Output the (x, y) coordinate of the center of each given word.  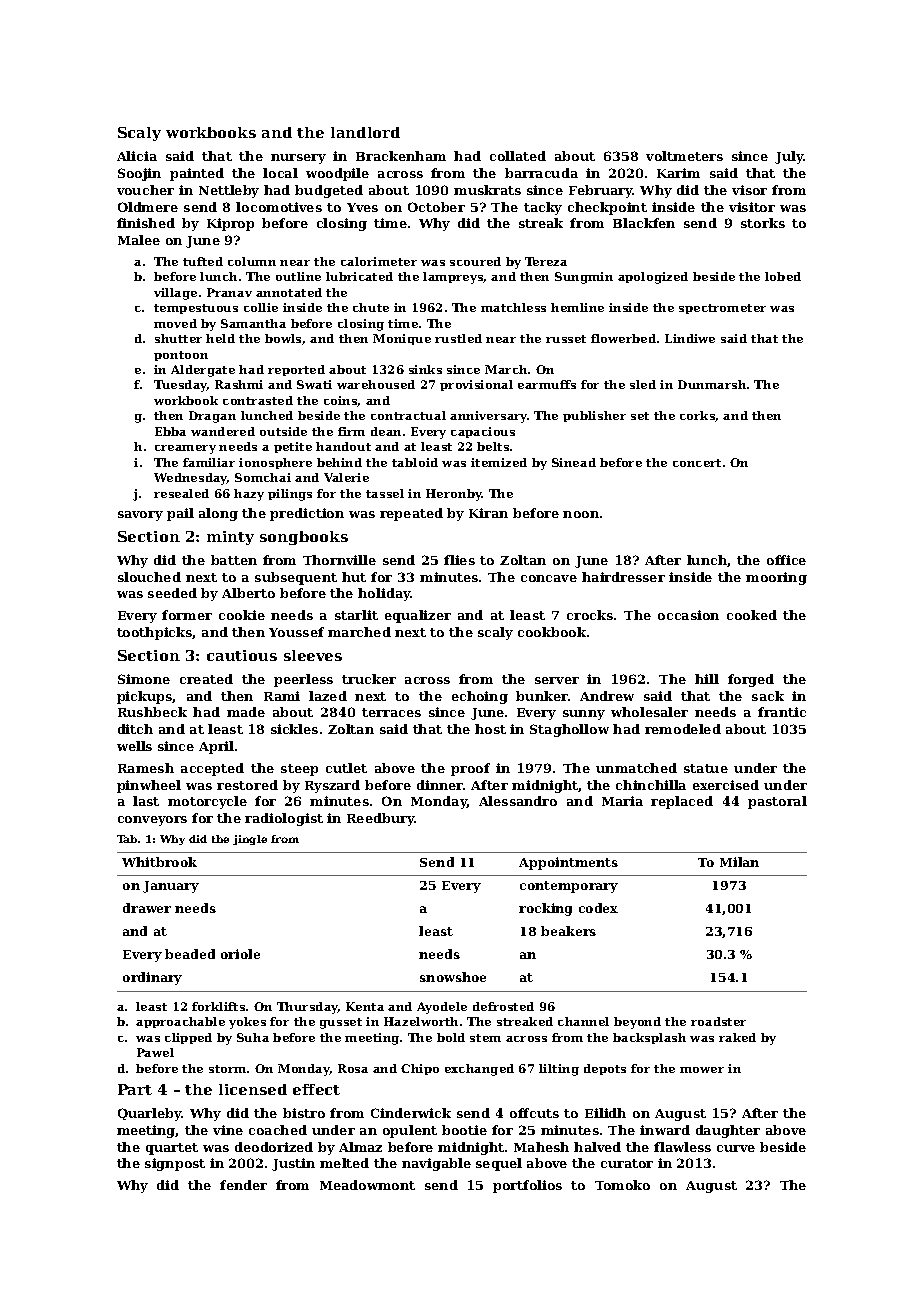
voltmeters (684, 156)
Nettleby (229, 191)
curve (736, 1148)
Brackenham (401, 156)
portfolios (527, 1186)
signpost (175, 1164)
